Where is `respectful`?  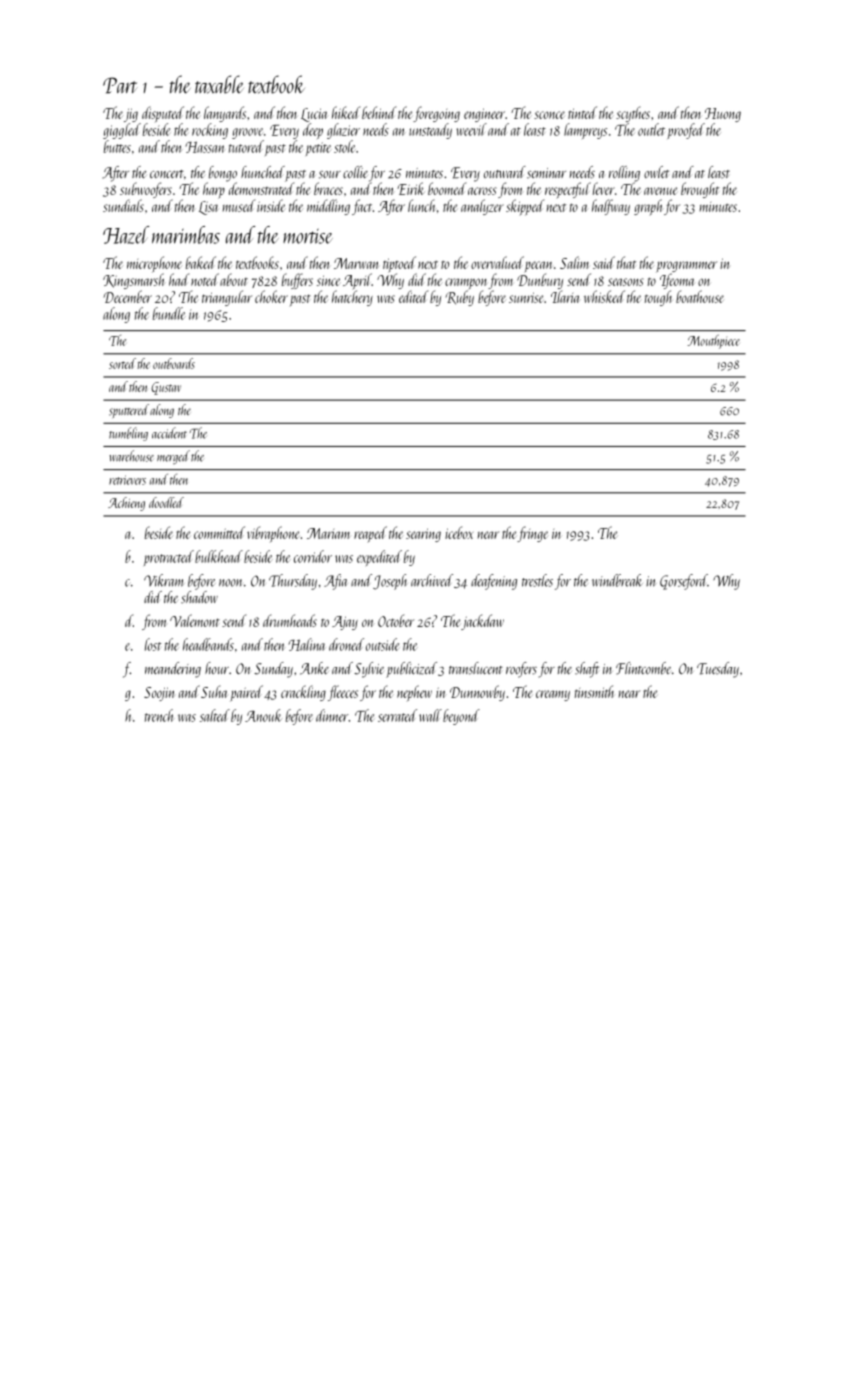
respectful is located at coordinates (568, 190).
